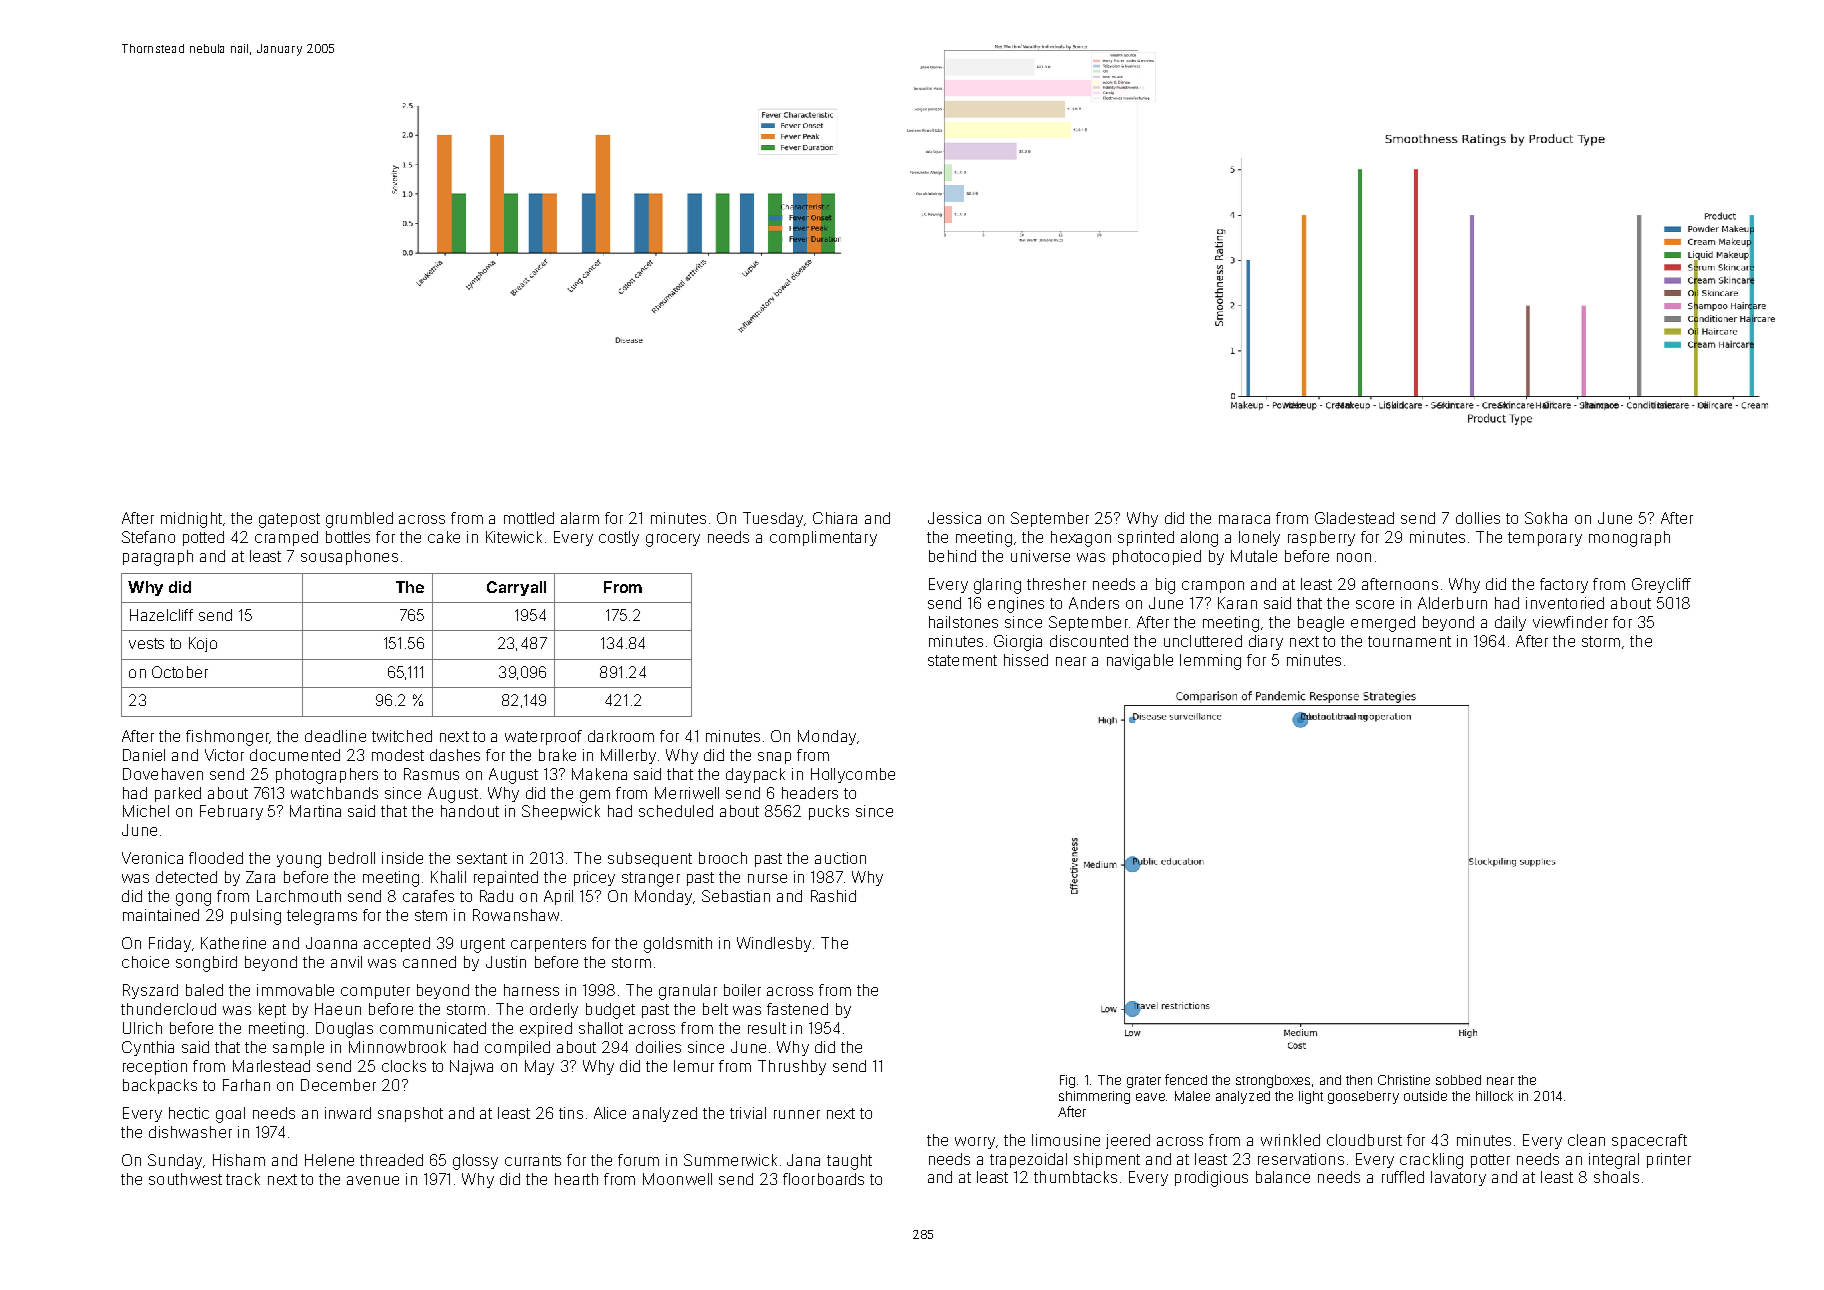  Describe the element at coordinates (373, 1180) in the document. I see `avenue` at that location.
